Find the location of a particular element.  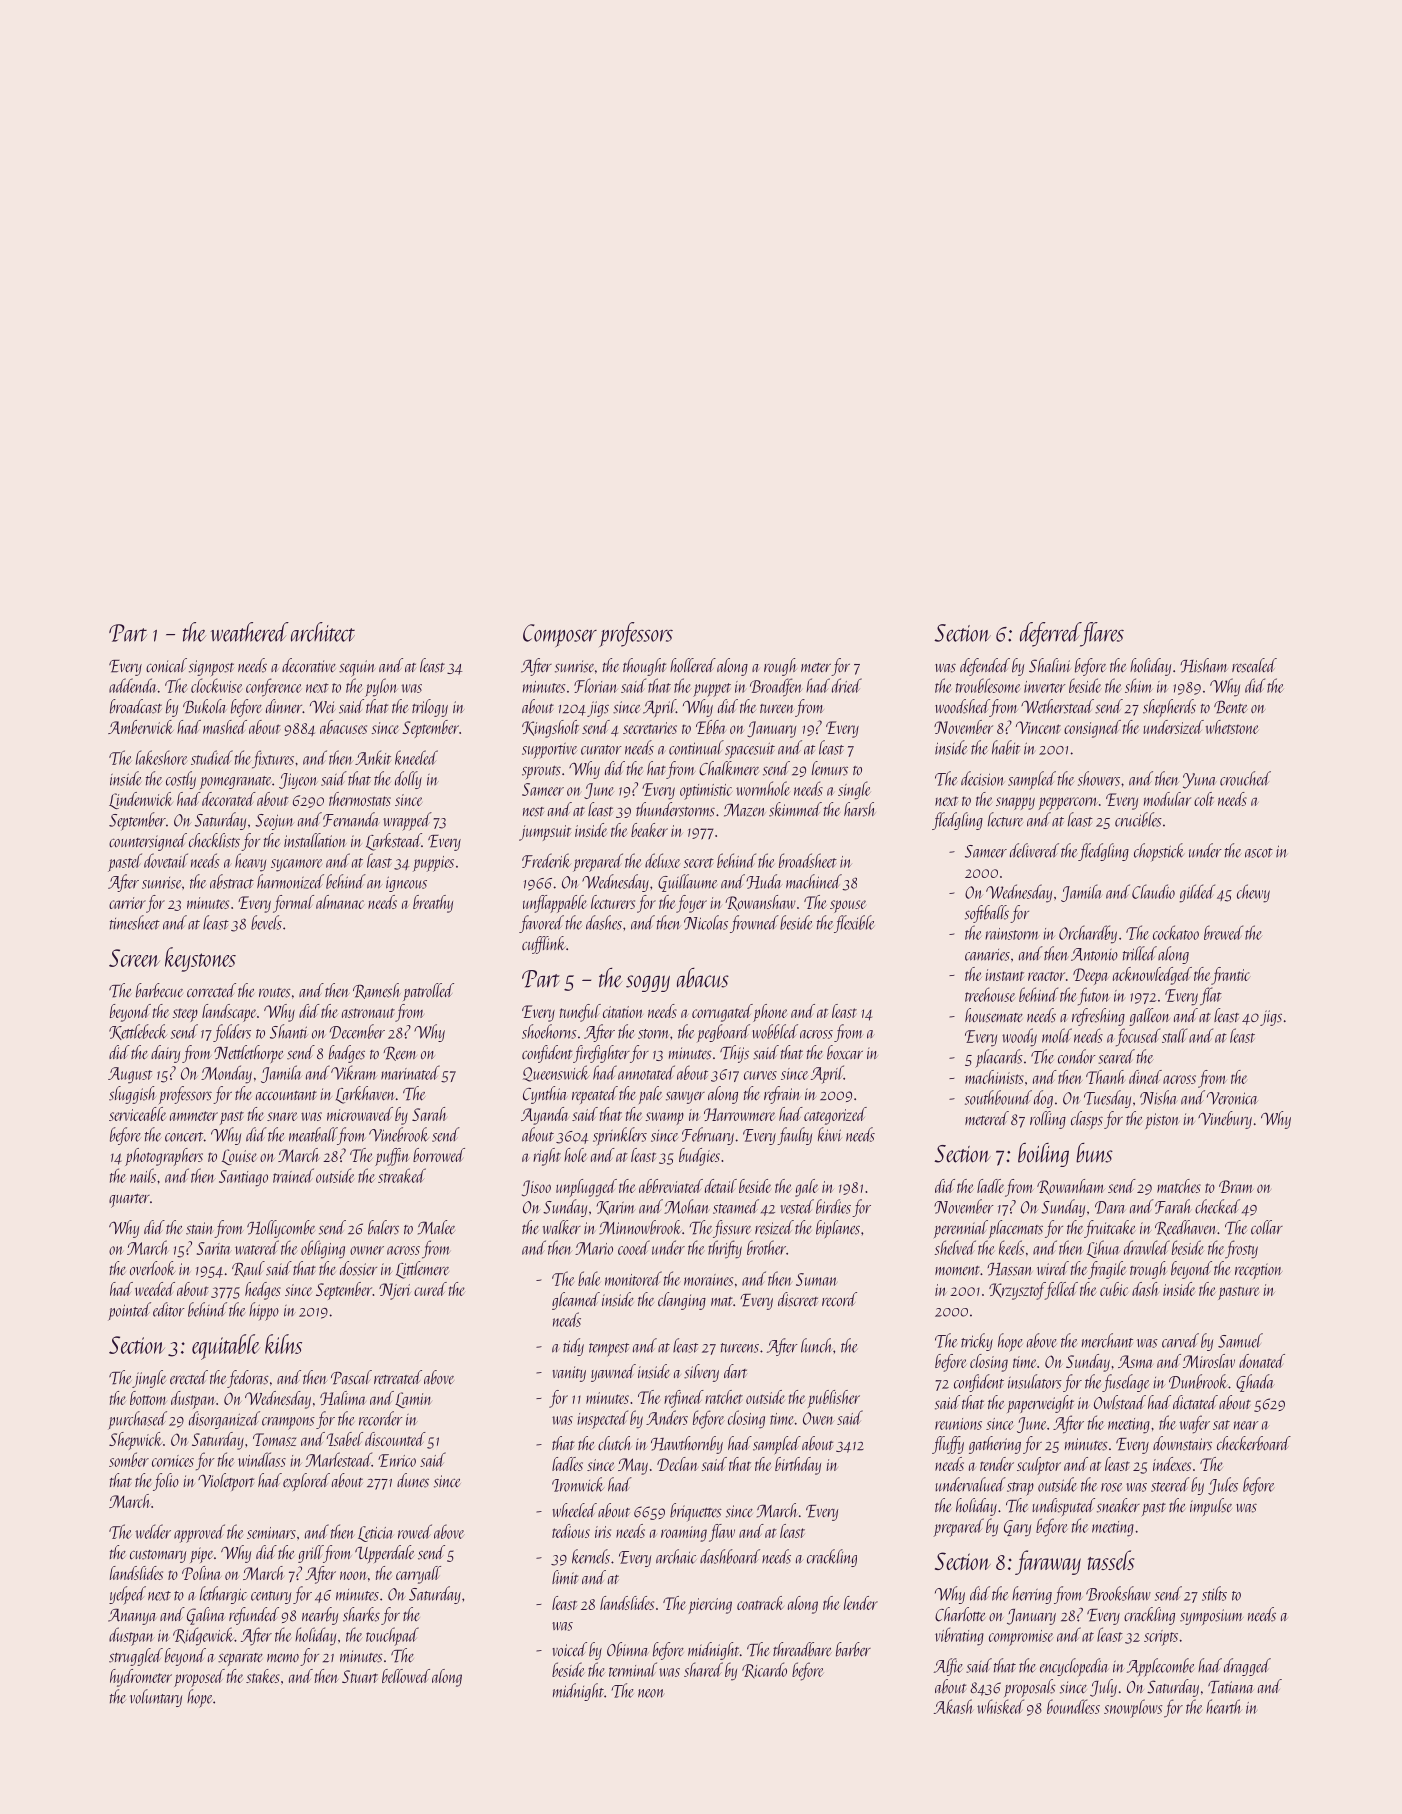

decorative is located at coordinates (309, 665).
